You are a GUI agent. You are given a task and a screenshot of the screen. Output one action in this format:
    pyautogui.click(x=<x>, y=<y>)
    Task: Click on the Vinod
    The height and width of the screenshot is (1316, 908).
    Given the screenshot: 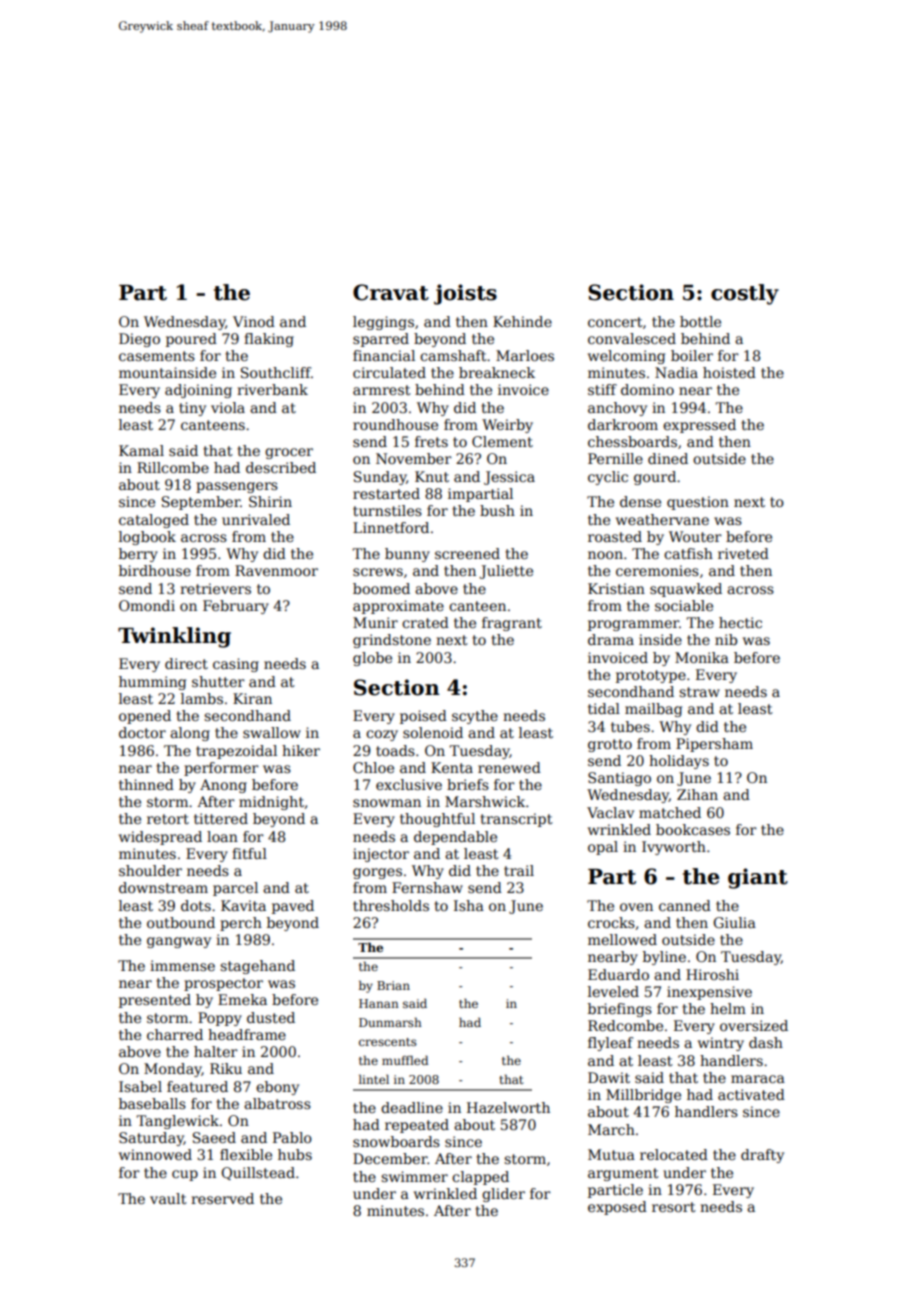 What is the action you would take?
    pyautogui.click(x=254, y=321)
